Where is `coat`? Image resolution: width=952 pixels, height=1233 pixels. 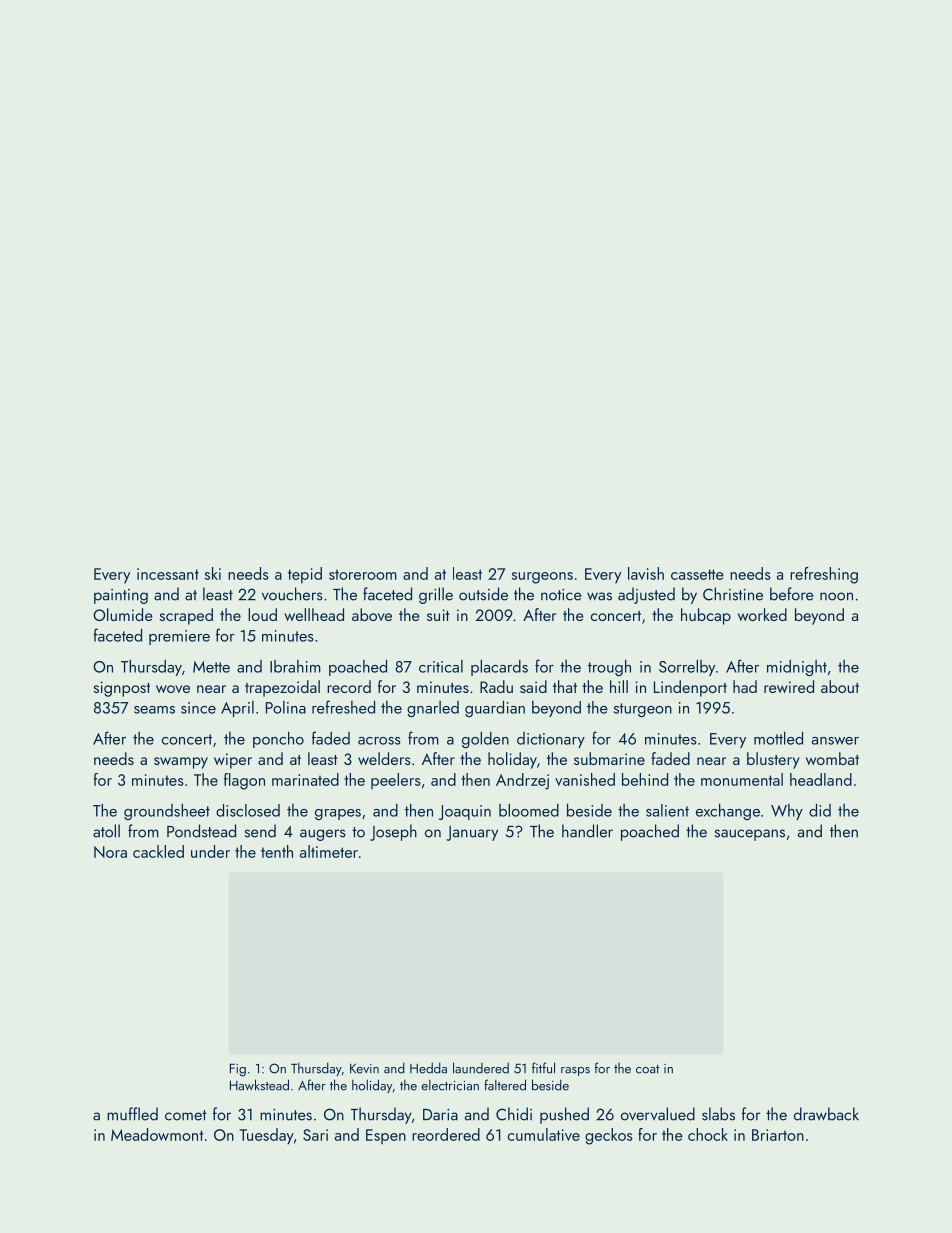 coat is located at coordinates (647, 1069).
